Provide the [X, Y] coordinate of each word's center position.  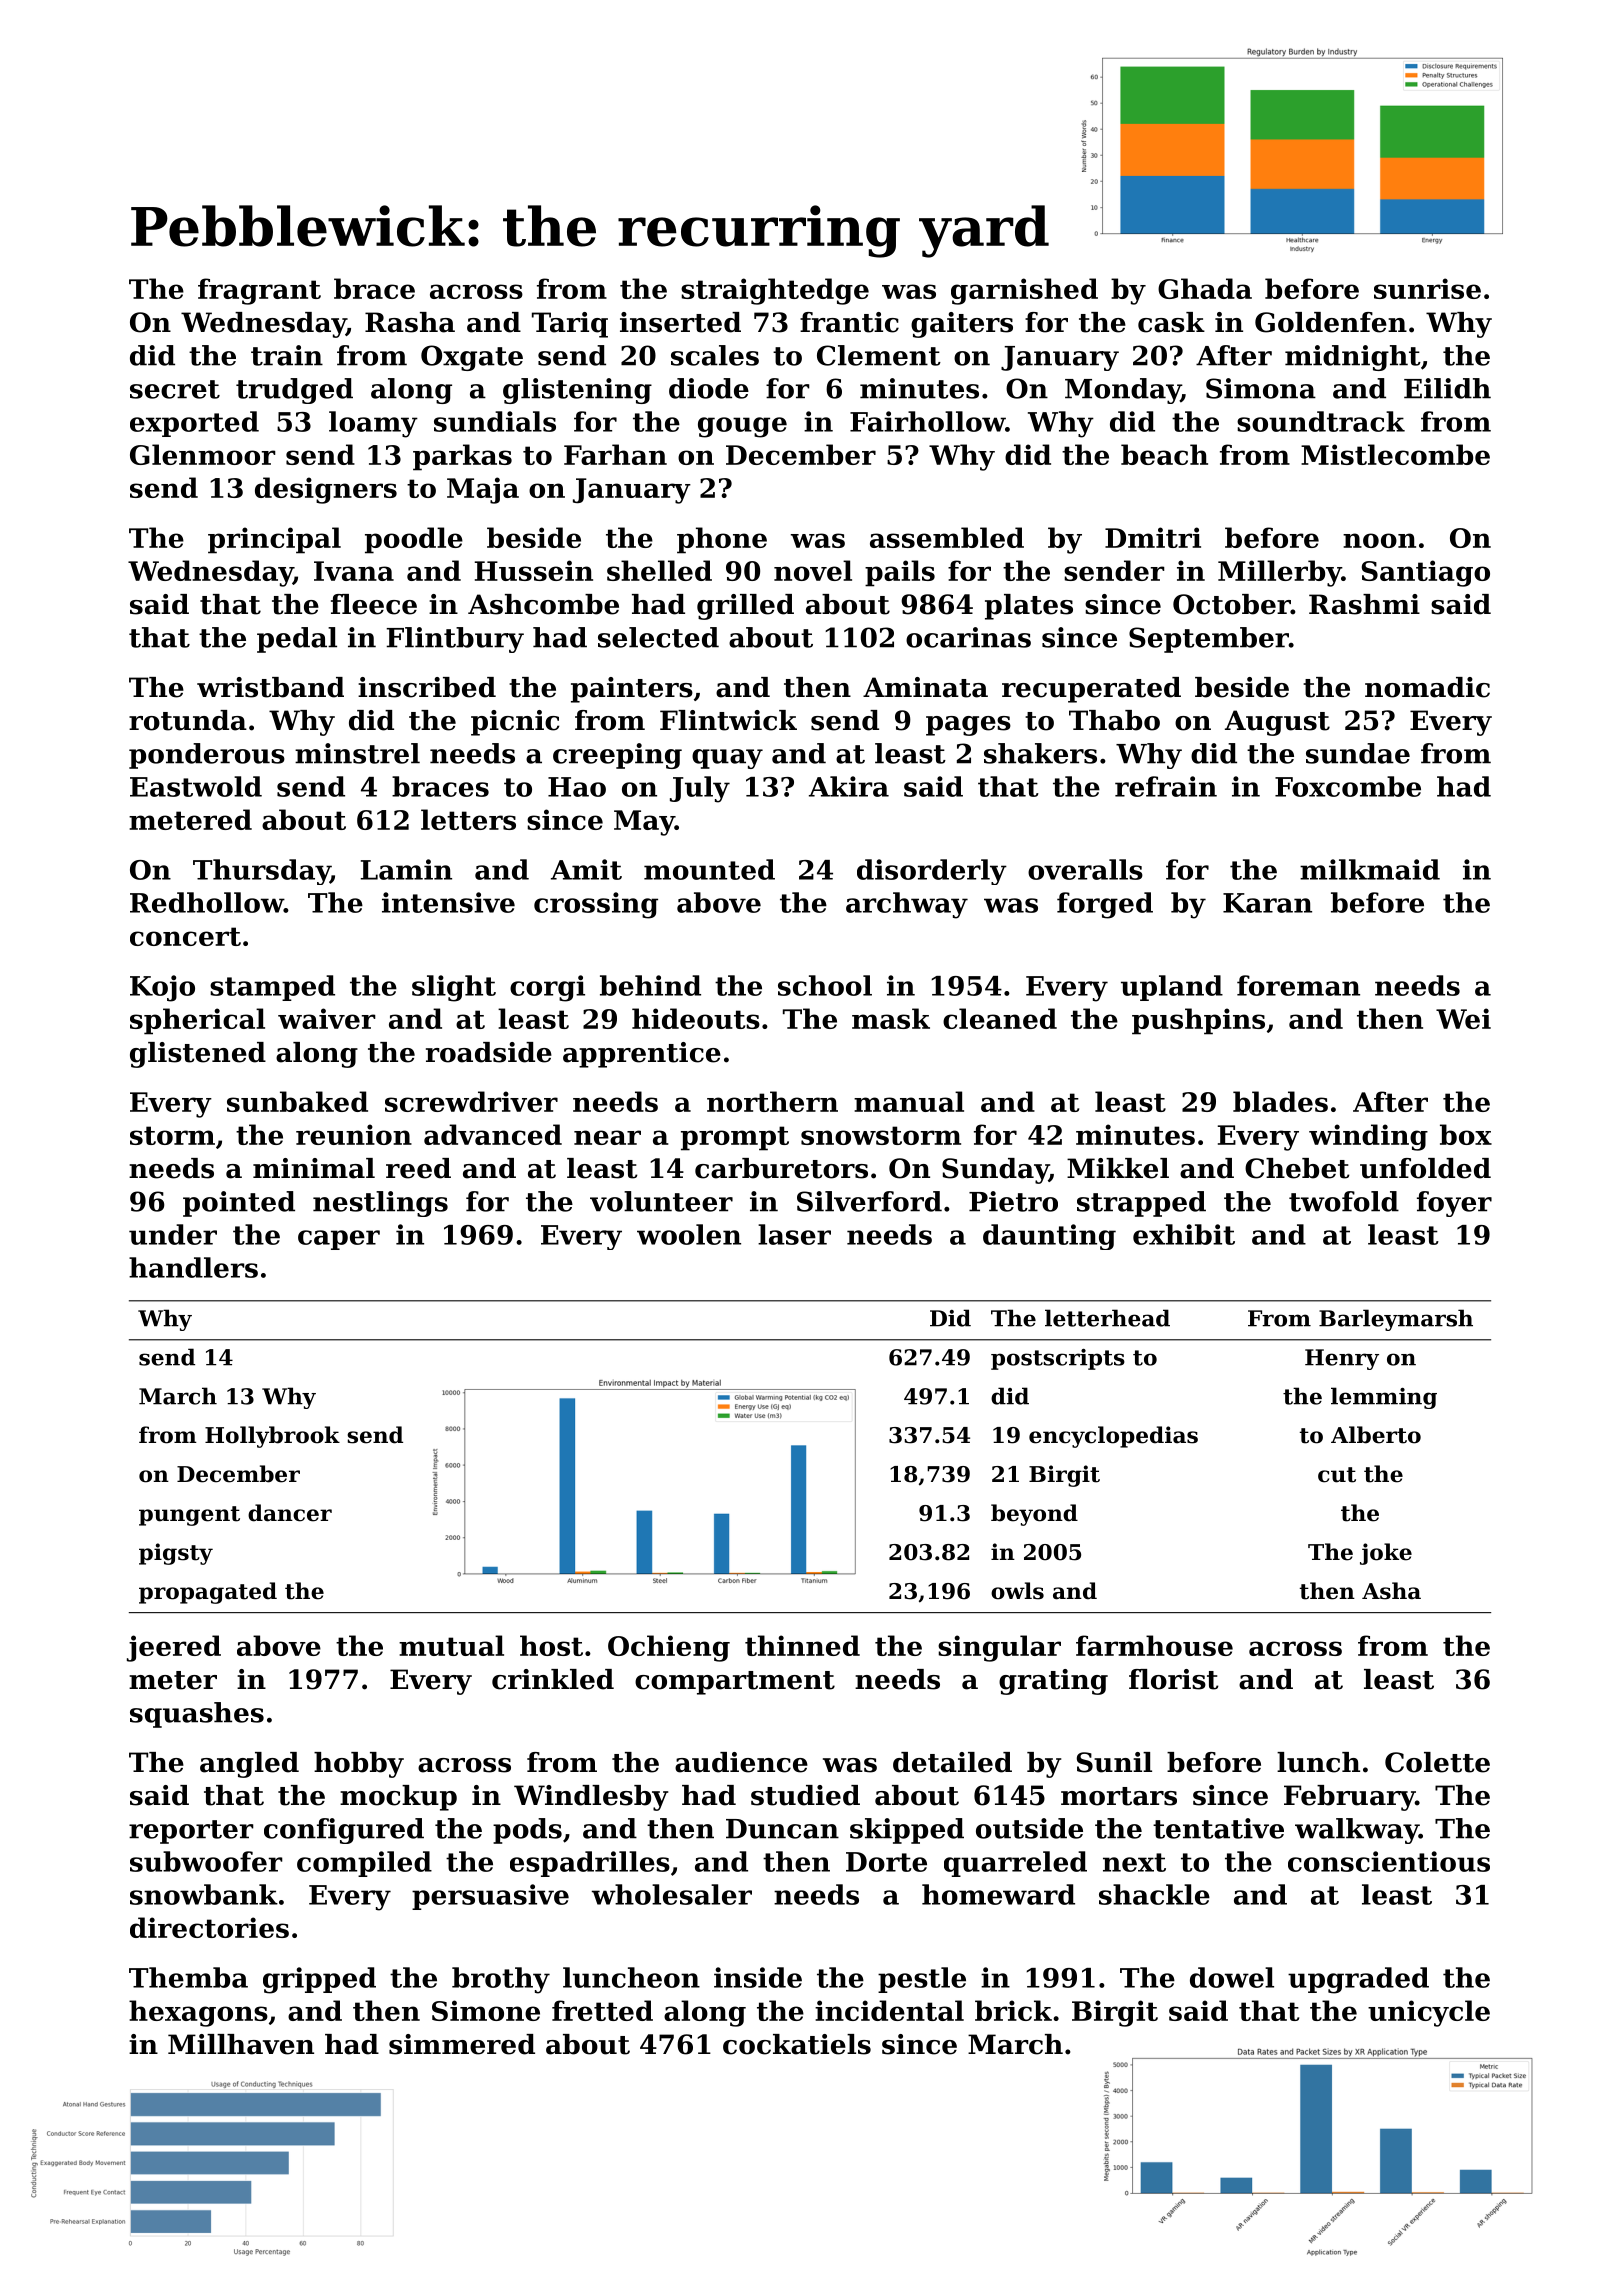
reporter [191, 1832]
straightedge [775, 291]
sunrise [1427, 288]
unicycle [1429, 2013]
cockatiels [797, 2044]
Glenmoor [203, 454]
